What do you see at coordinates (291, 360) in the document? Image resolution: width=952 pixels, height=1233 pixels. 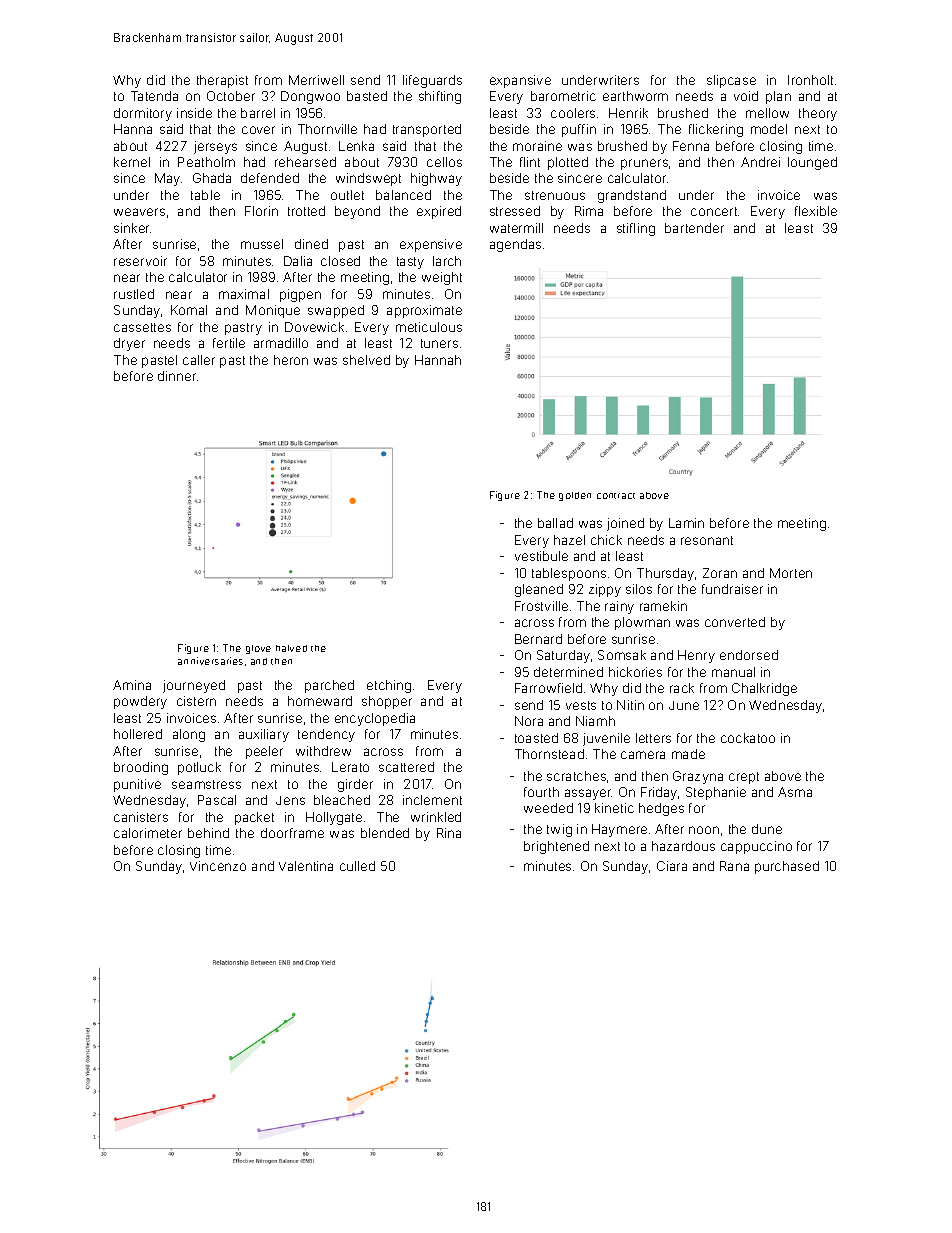 I see `heron` at bounding box center [291, 360].
